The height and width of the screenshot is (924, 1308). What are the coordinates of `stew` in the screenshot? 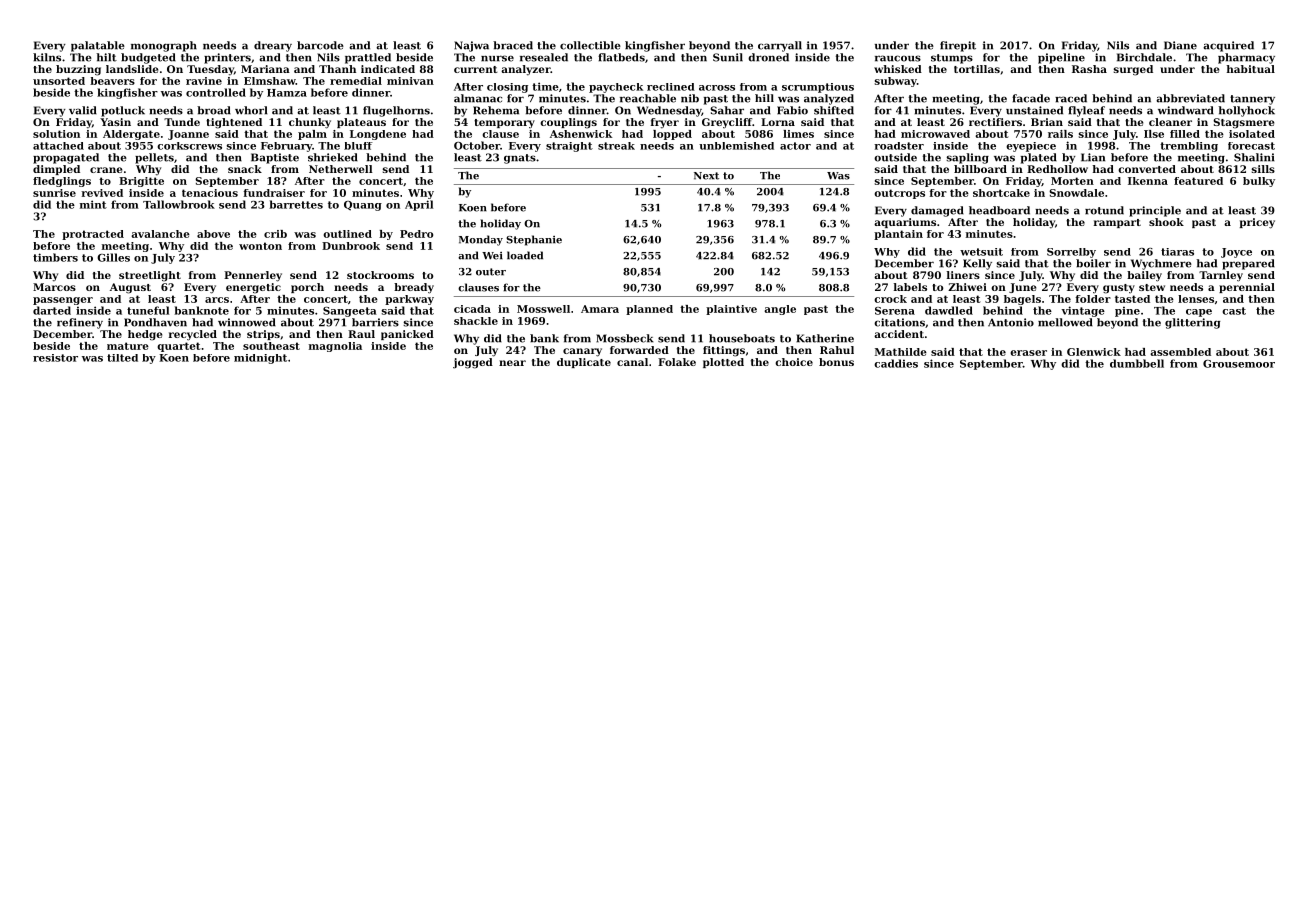 It's located at (1152, 287).
